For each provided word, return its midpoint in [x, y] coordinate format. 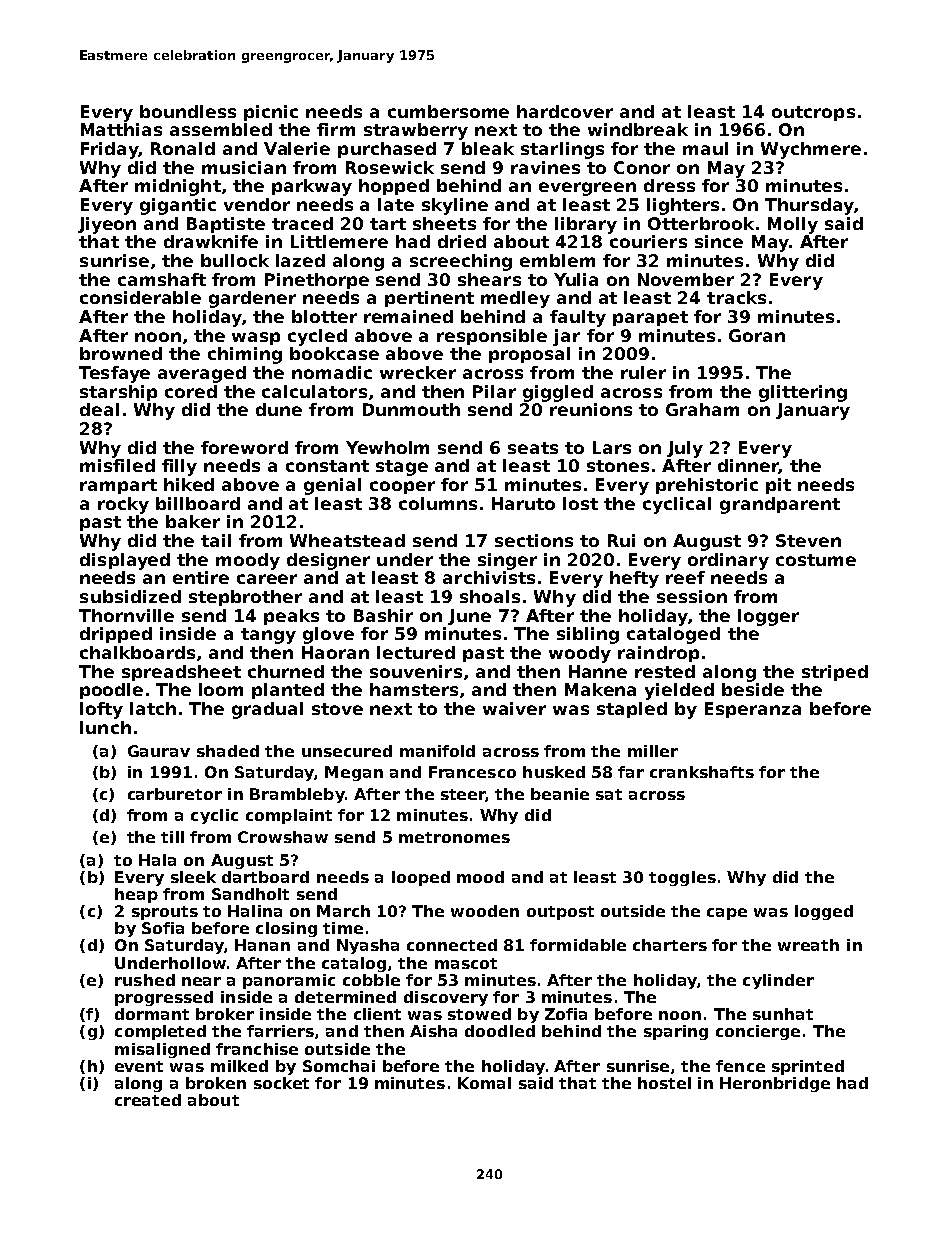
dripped [116, 635]
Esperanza [753, 710]
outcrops [813, 113]
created [148, 1100]
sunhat [783, 1014]
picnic [271, 113]
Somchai [339, 1066]
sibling [588, 635]
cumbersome [448, 111]
